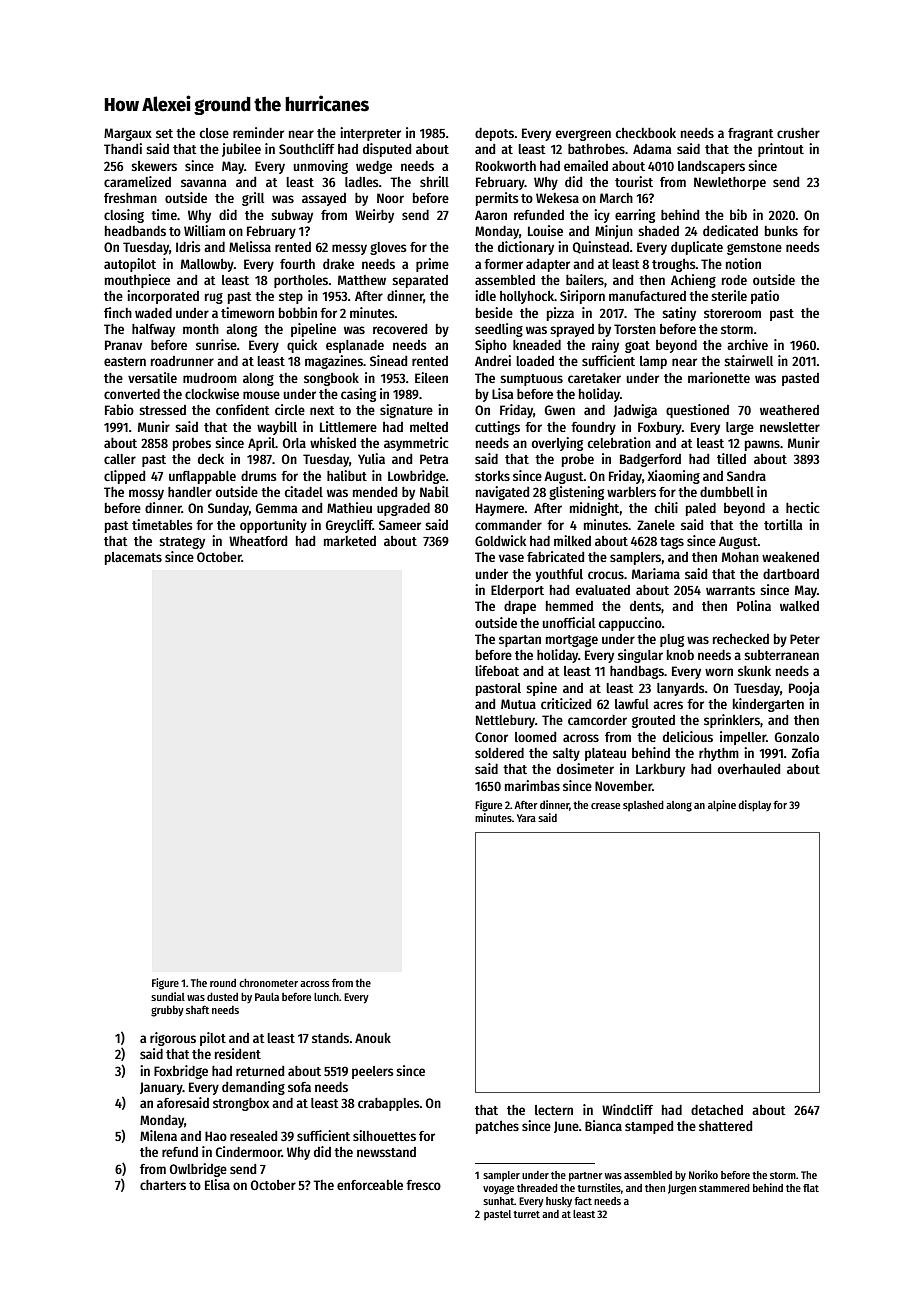 Image resolution: width=924 pixels, height=1308 pixels. I want to click on voyage, so click(498, 1190).
